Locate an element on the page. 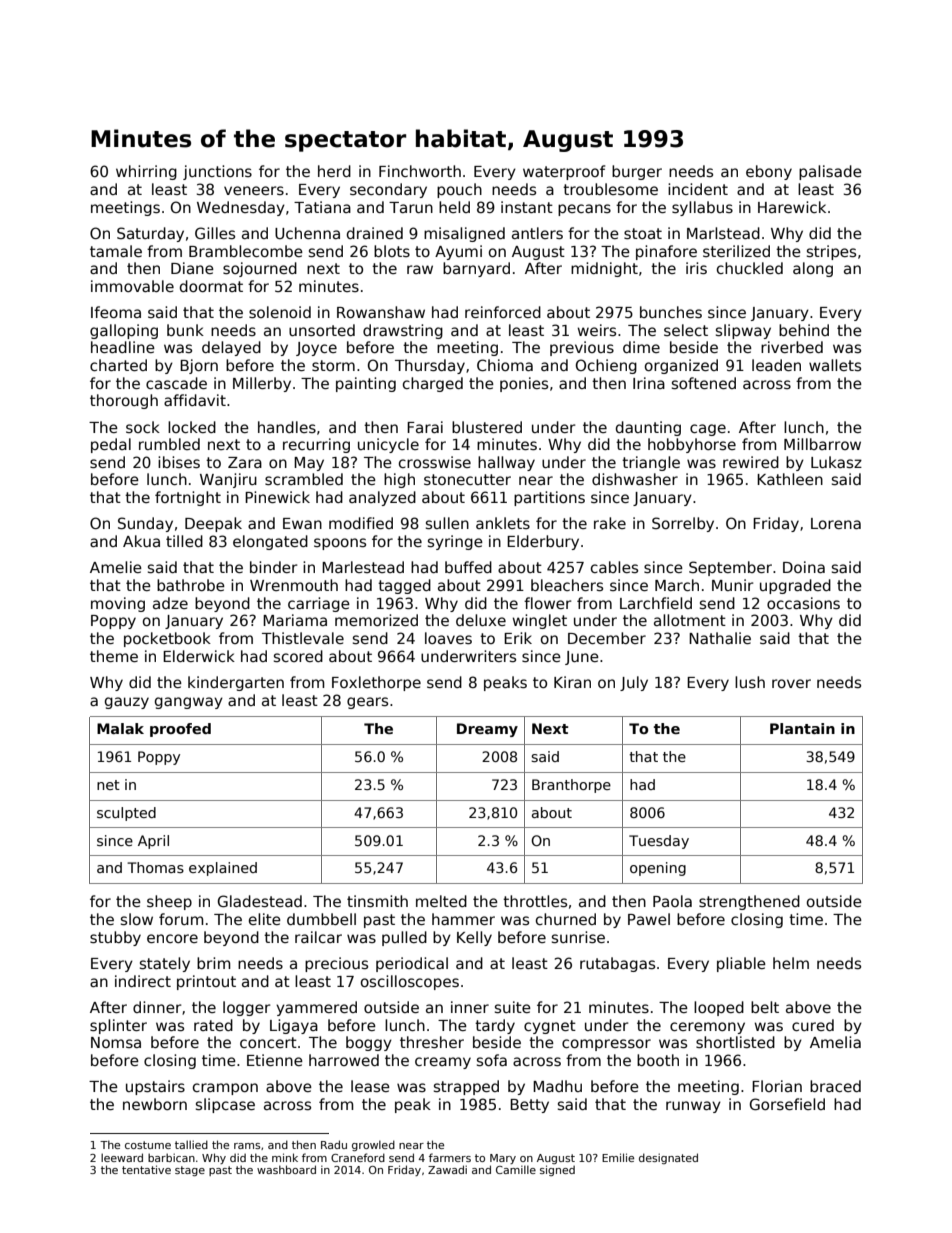 The image size is (952, 1233). Finchworth is located at coordinates (420, 171).
